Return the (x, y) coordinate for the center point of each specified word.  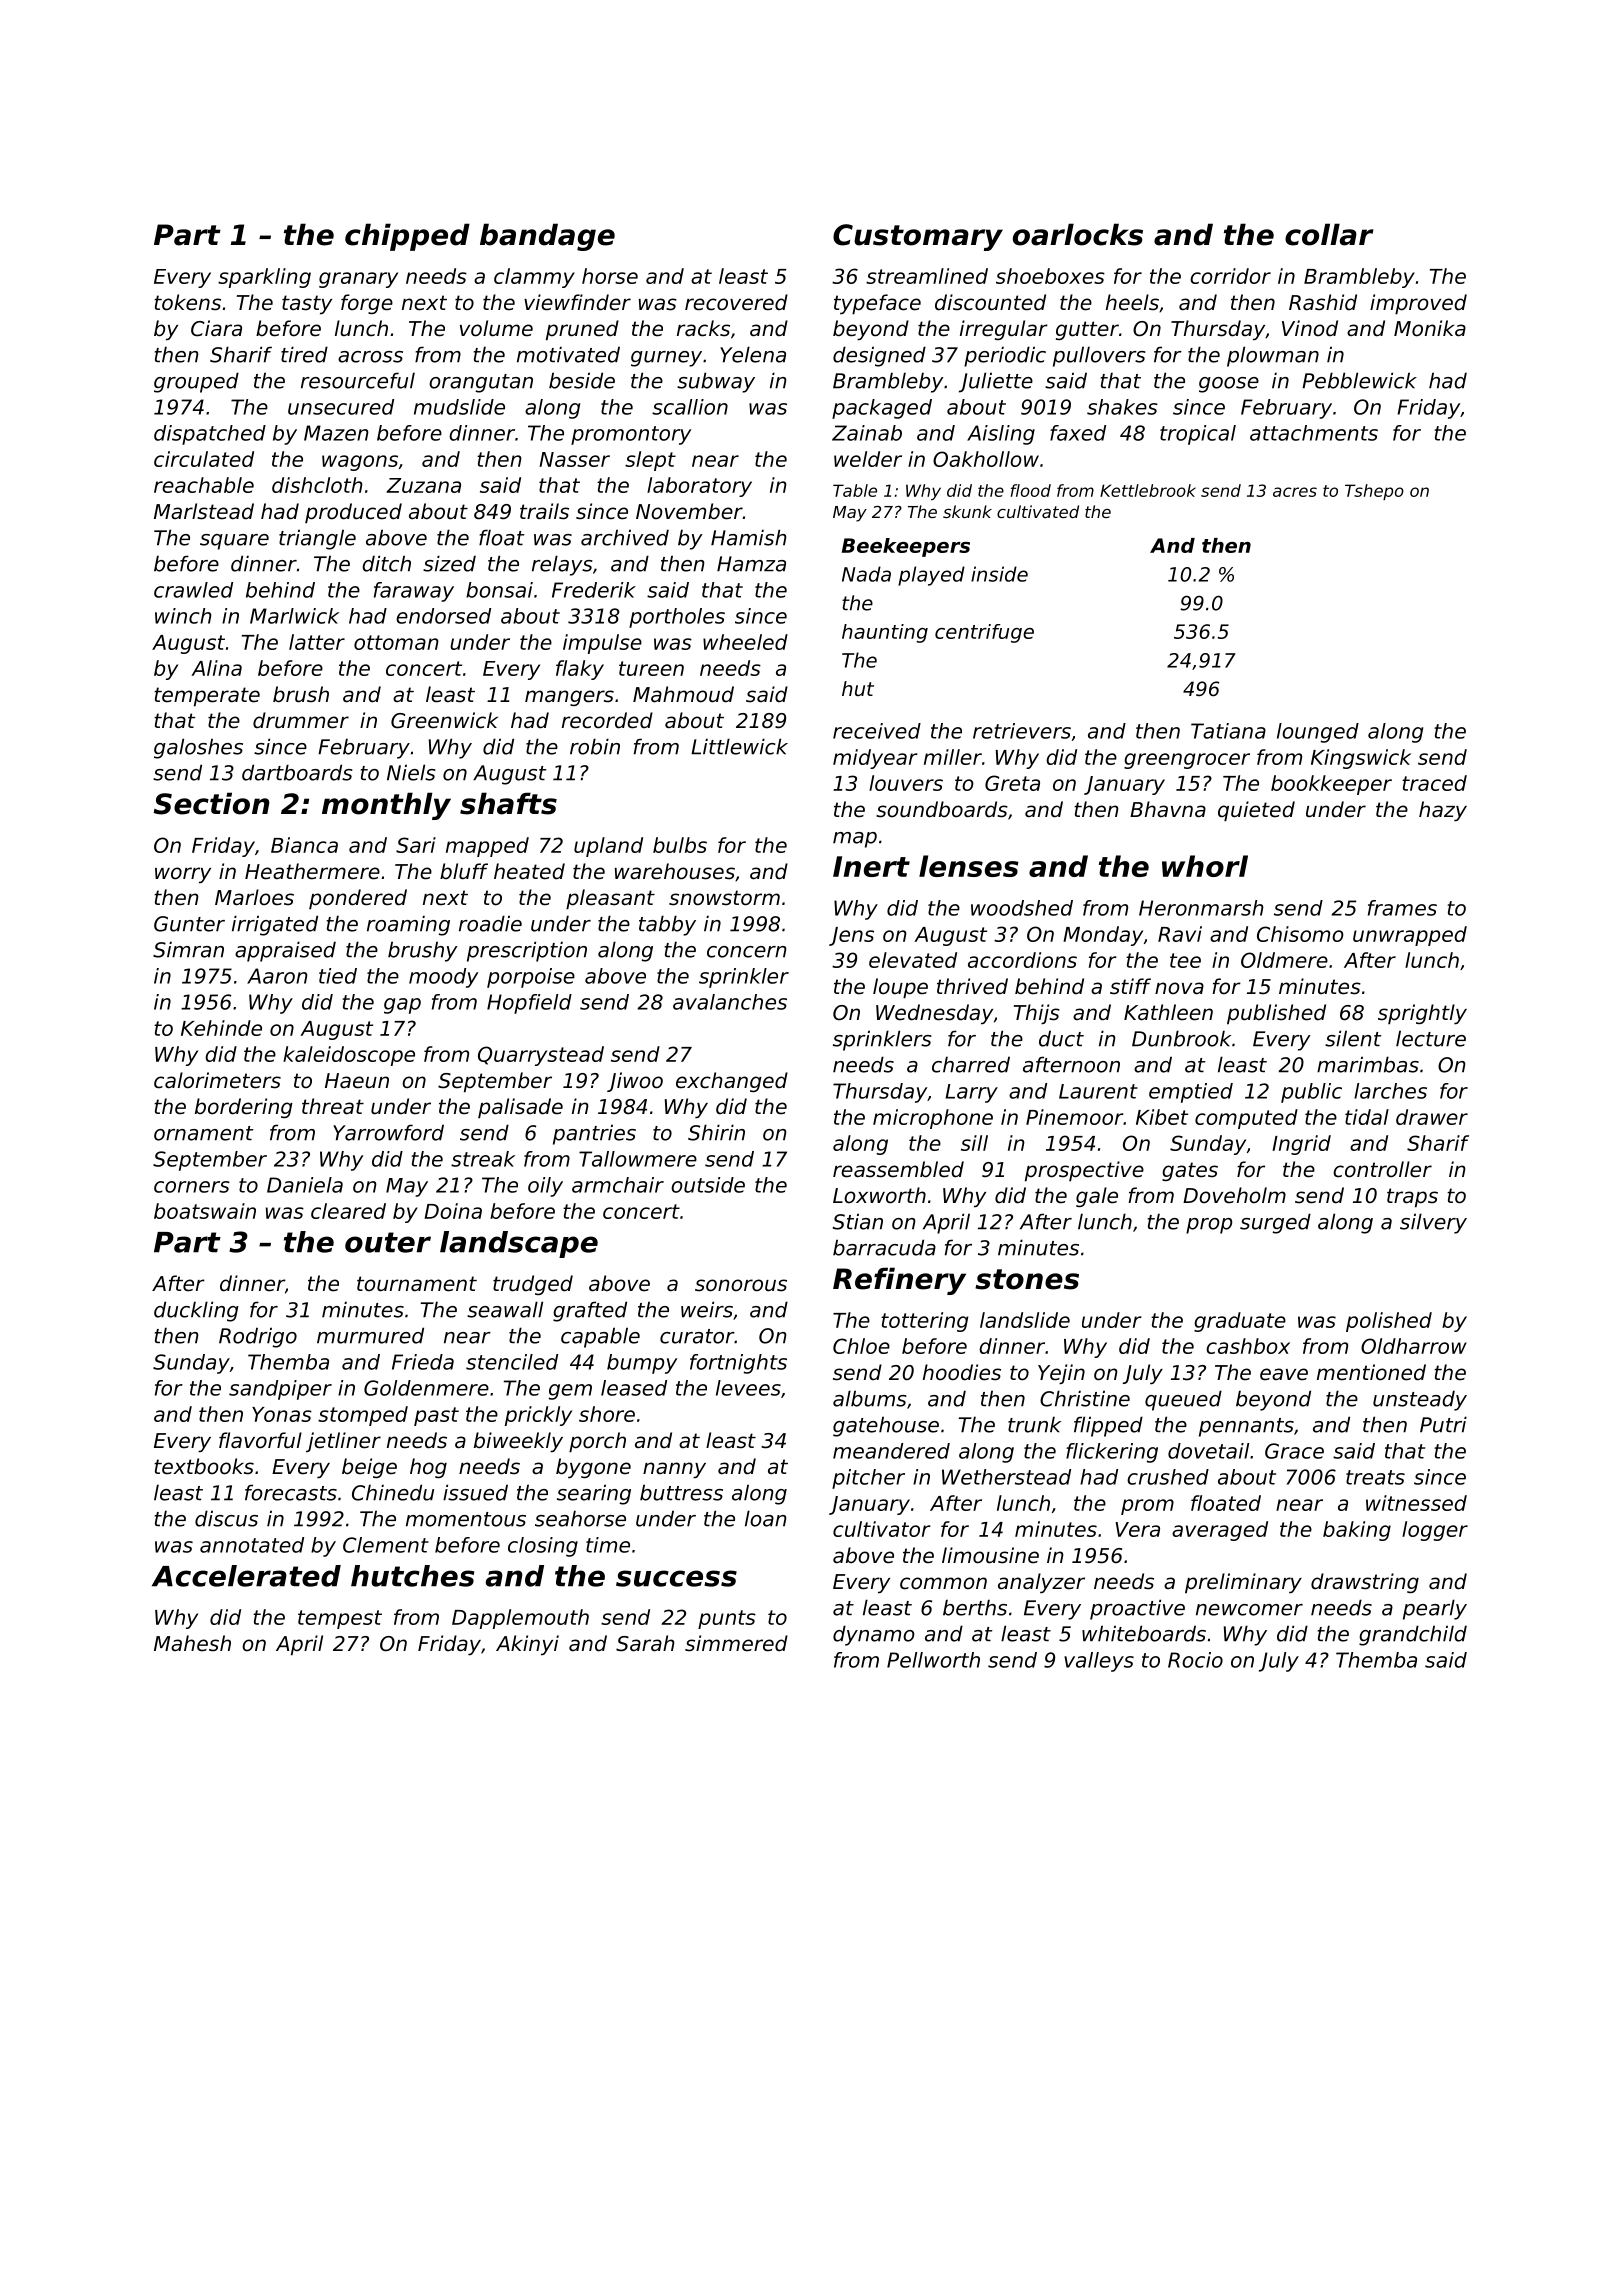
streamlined (927, 276)
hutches (412, 1576)
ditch (386, 563)
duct (1061, 1038)
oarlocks (1078, 234)
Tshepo (1374, 492)
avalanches (730, 1002)
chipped (407, 237)
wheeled (745, 642)
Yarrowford (388, 1132)
